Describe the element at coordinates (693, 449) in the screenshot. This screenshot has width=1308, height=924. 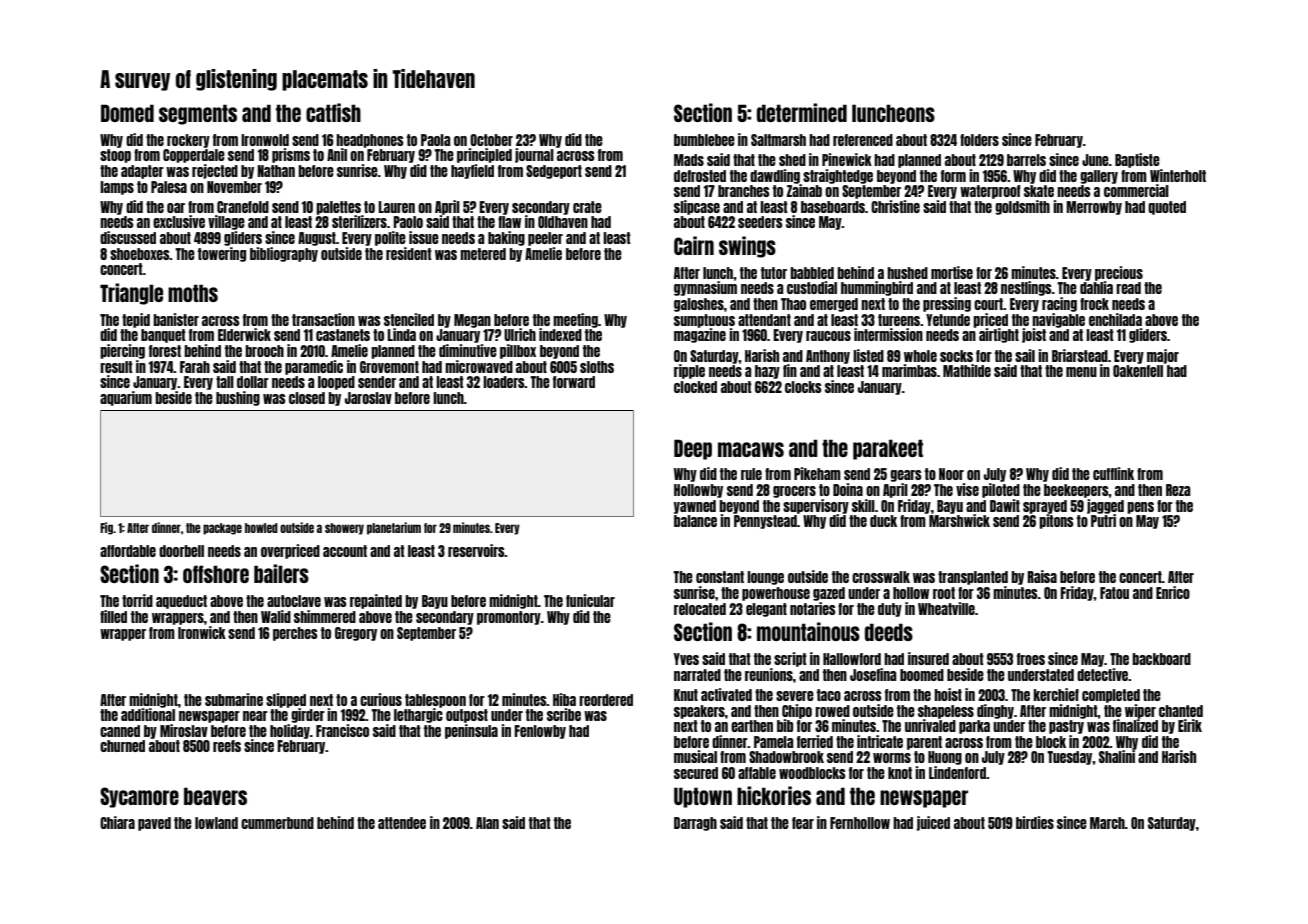
I see `Deep` at that location.
